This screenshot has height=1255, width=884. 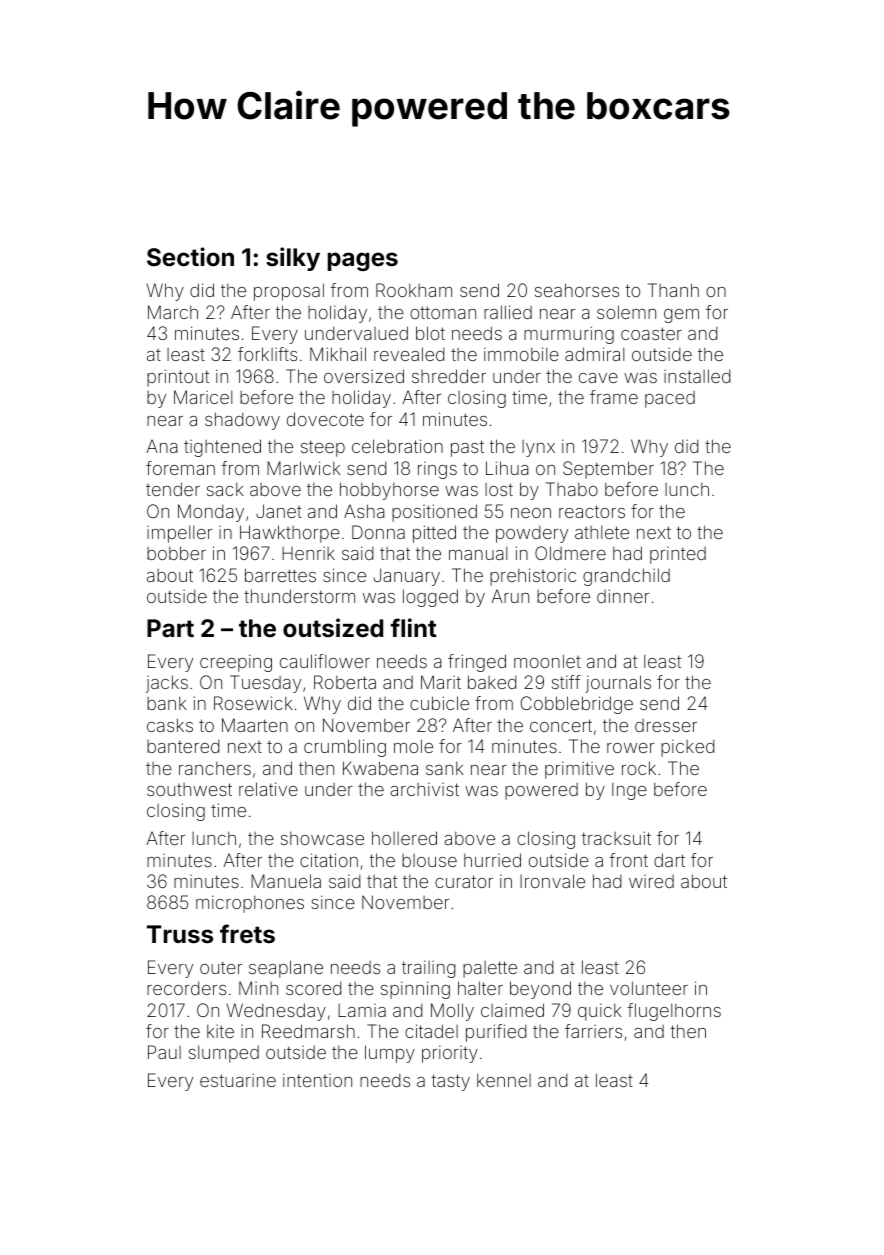 I want to click on Thanh, so click(x=673, y=290).
